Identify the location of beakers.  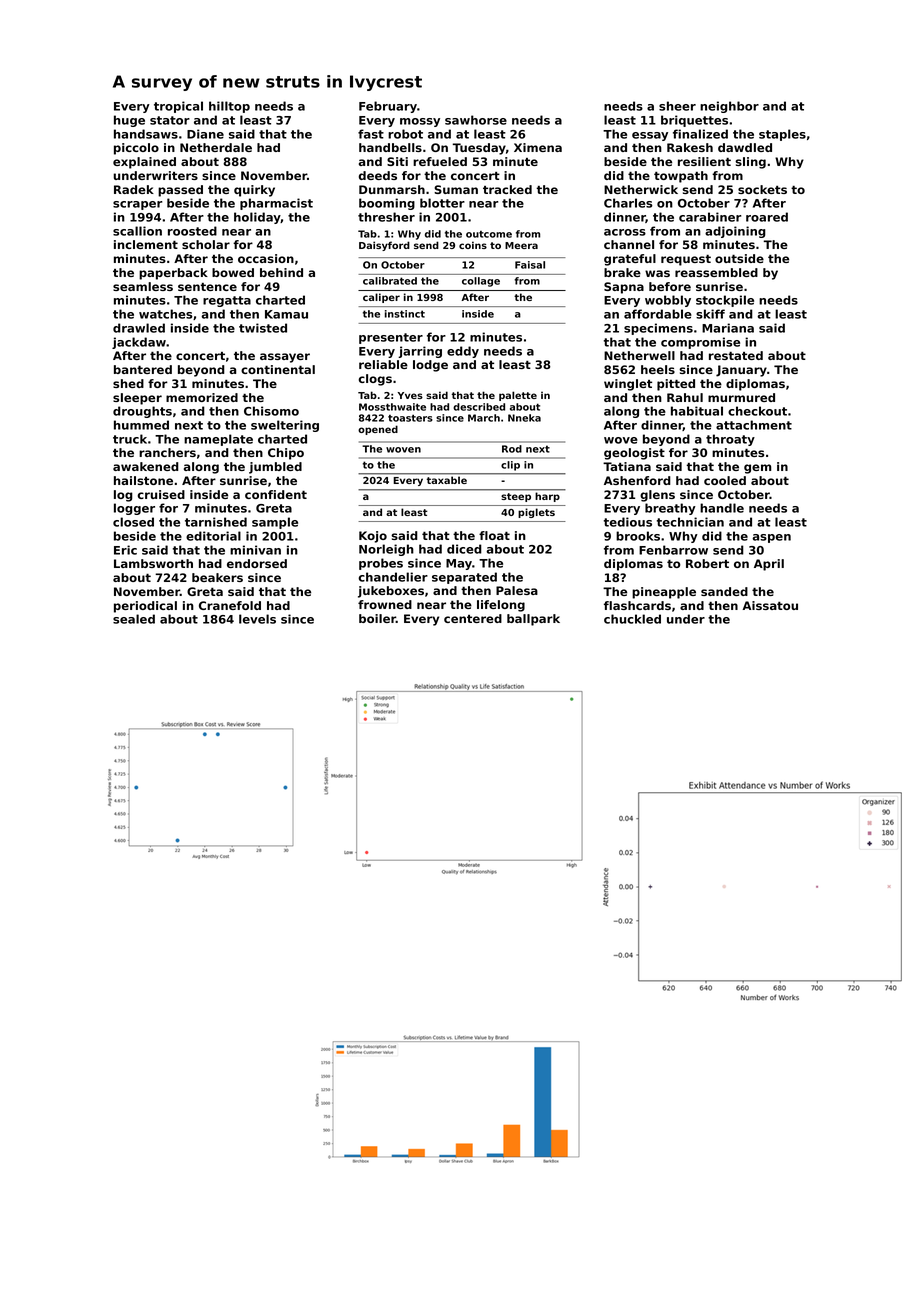
(217, 577).
